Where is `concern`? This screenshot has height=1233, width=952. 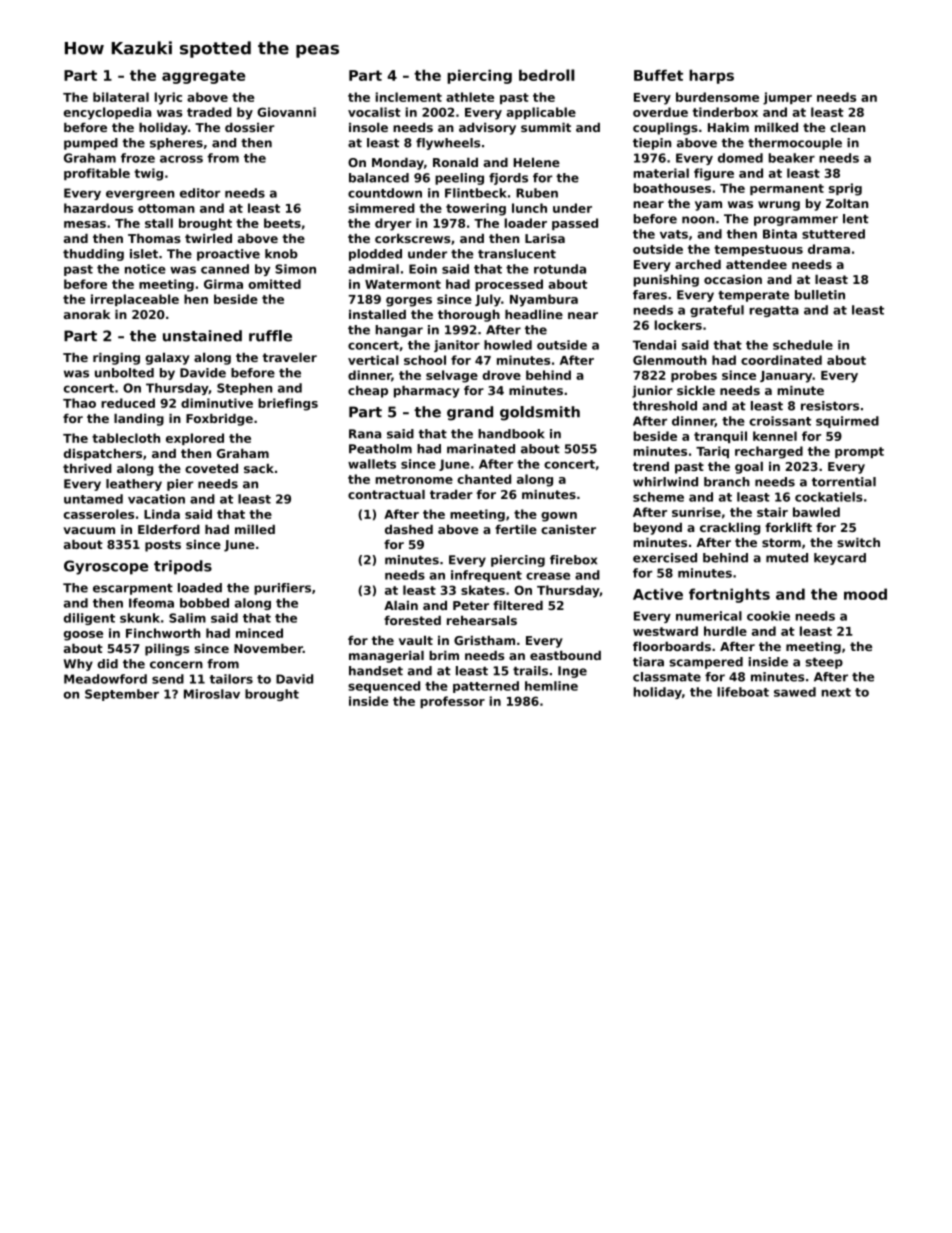
concern is located at coordinates (176, 665).
